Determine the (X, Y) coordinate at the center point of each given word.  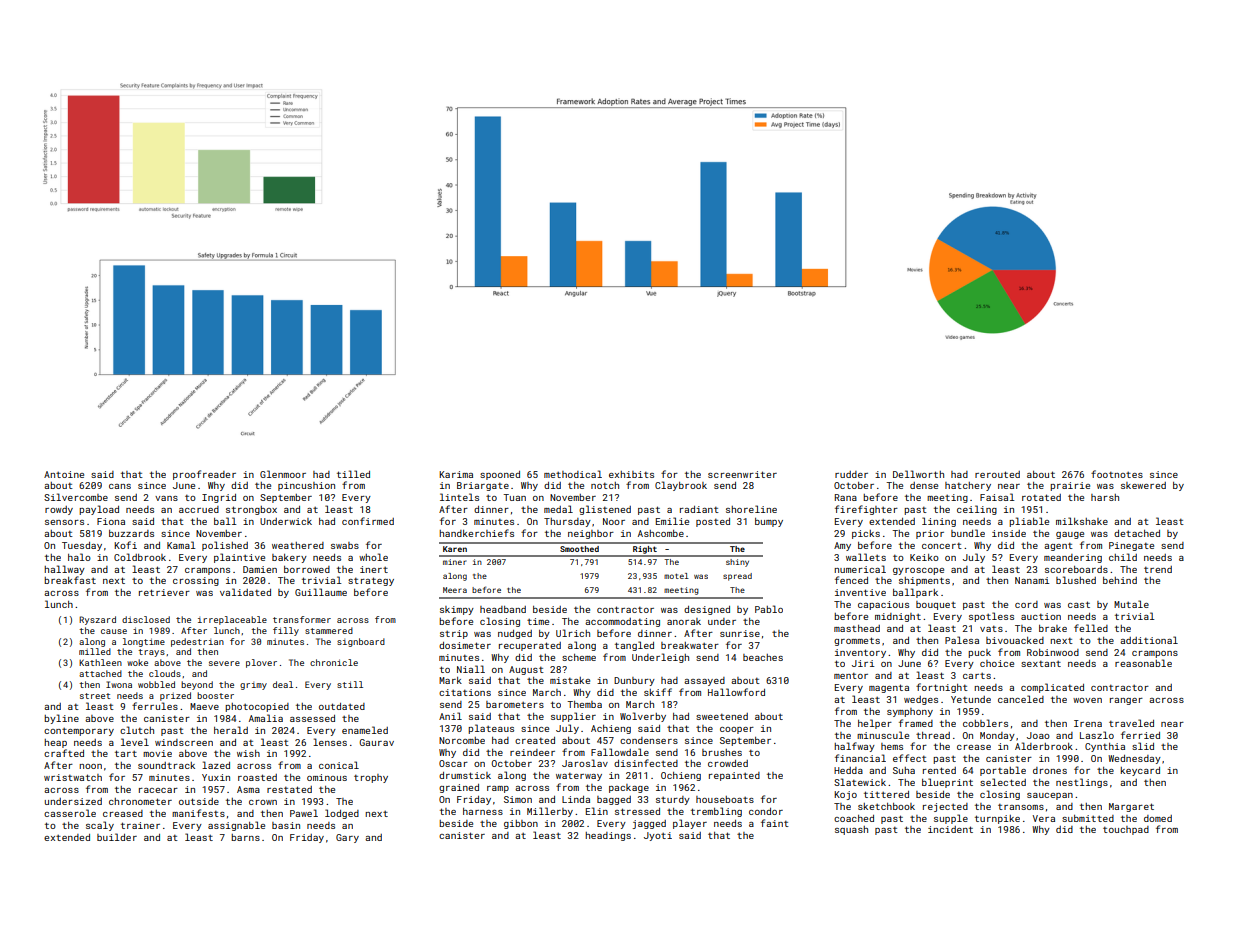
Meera (455, 590)
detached (1137, 533)
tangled (634, 646)
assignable (236, 826)
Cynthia (1105, 747)
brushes (722, 752)
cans (120, 486)
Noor (614, 521)
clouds (165, 673)
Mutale (1131, 604)
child (1123, 557)
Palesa (962, 640)
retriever (164, 592)
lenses (330, 742)
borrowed (307, 569)
